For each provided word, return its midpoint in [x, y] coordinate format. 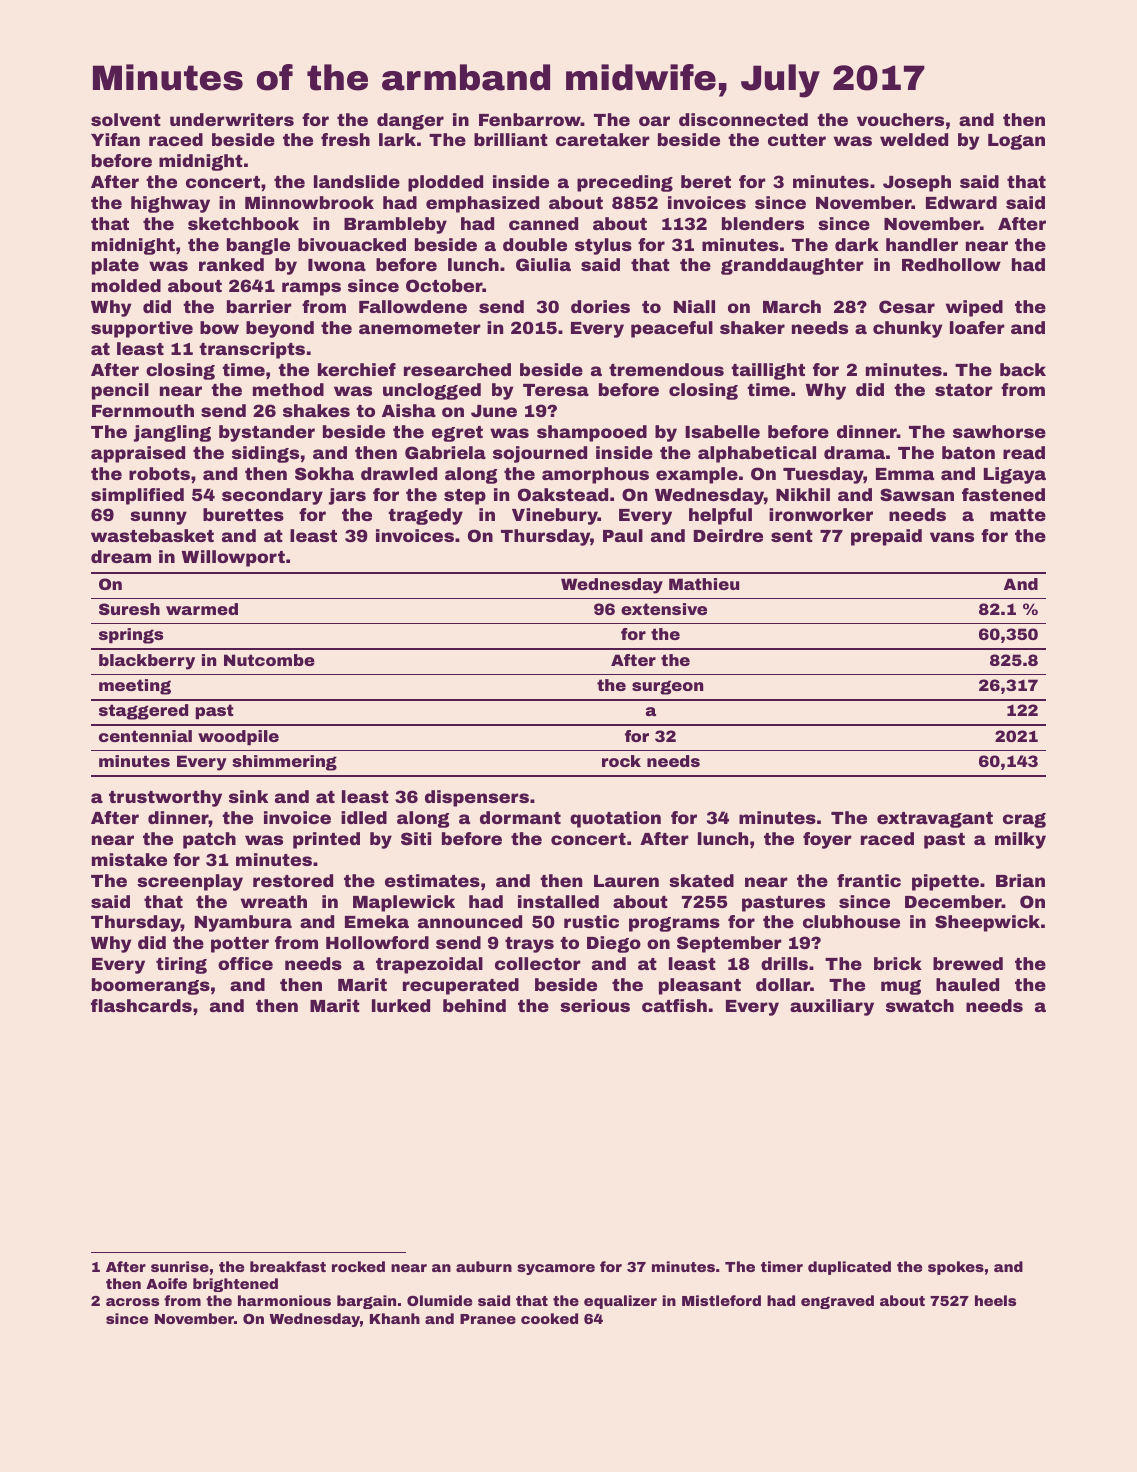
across [132, 1302]
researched [457, 369]
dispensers [477, 798]
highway [170, 204]
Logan [1016, 142]
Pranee [488, 1319]
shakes [316, 410]
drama [854, 452]
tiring [181, 965]
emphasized [482, 204]
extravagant [935, 820]
